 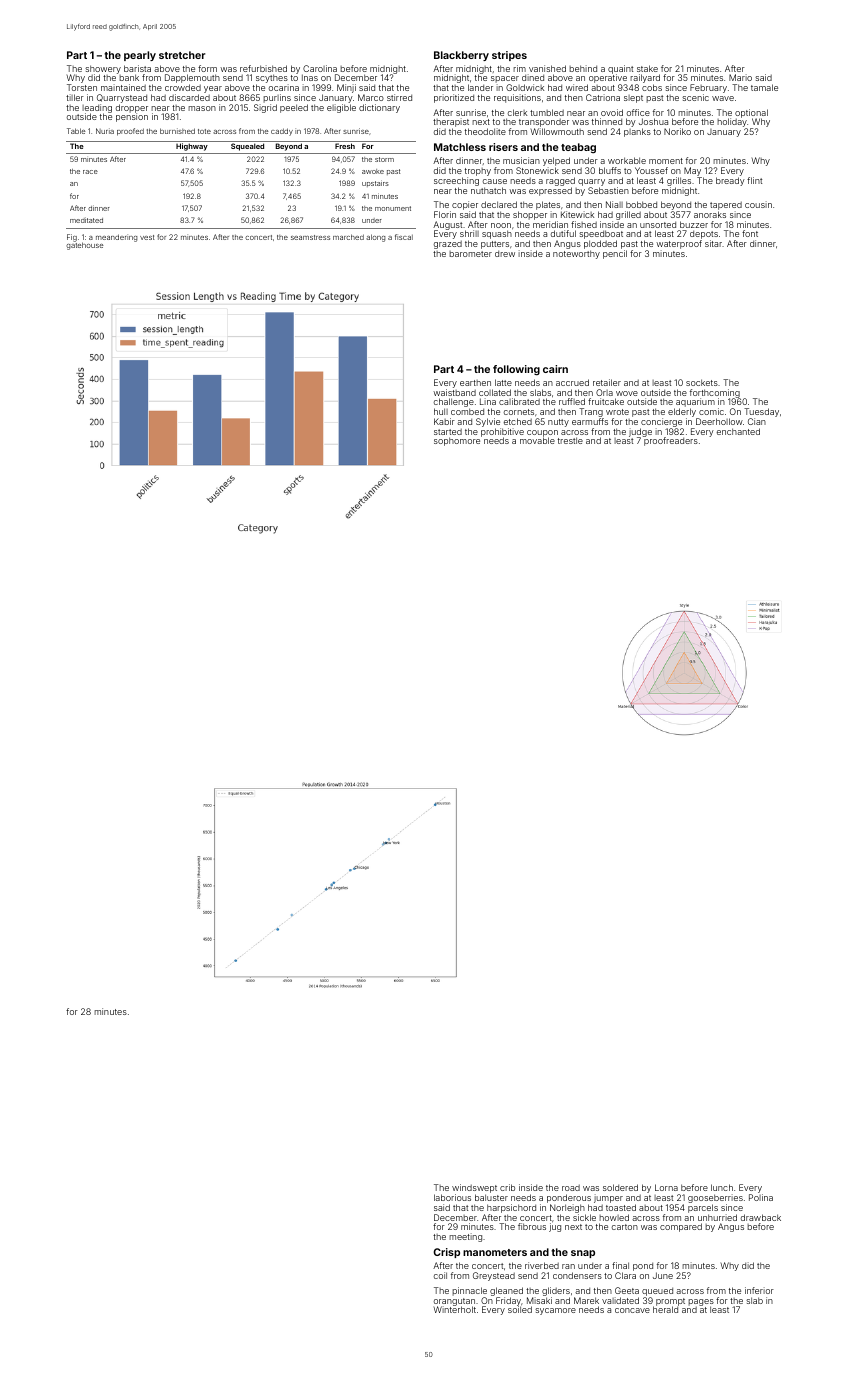 What do you see at coordinates (474, 1188) in the screenshot?
I see `windswept` at bounding box center [474, 1188].
